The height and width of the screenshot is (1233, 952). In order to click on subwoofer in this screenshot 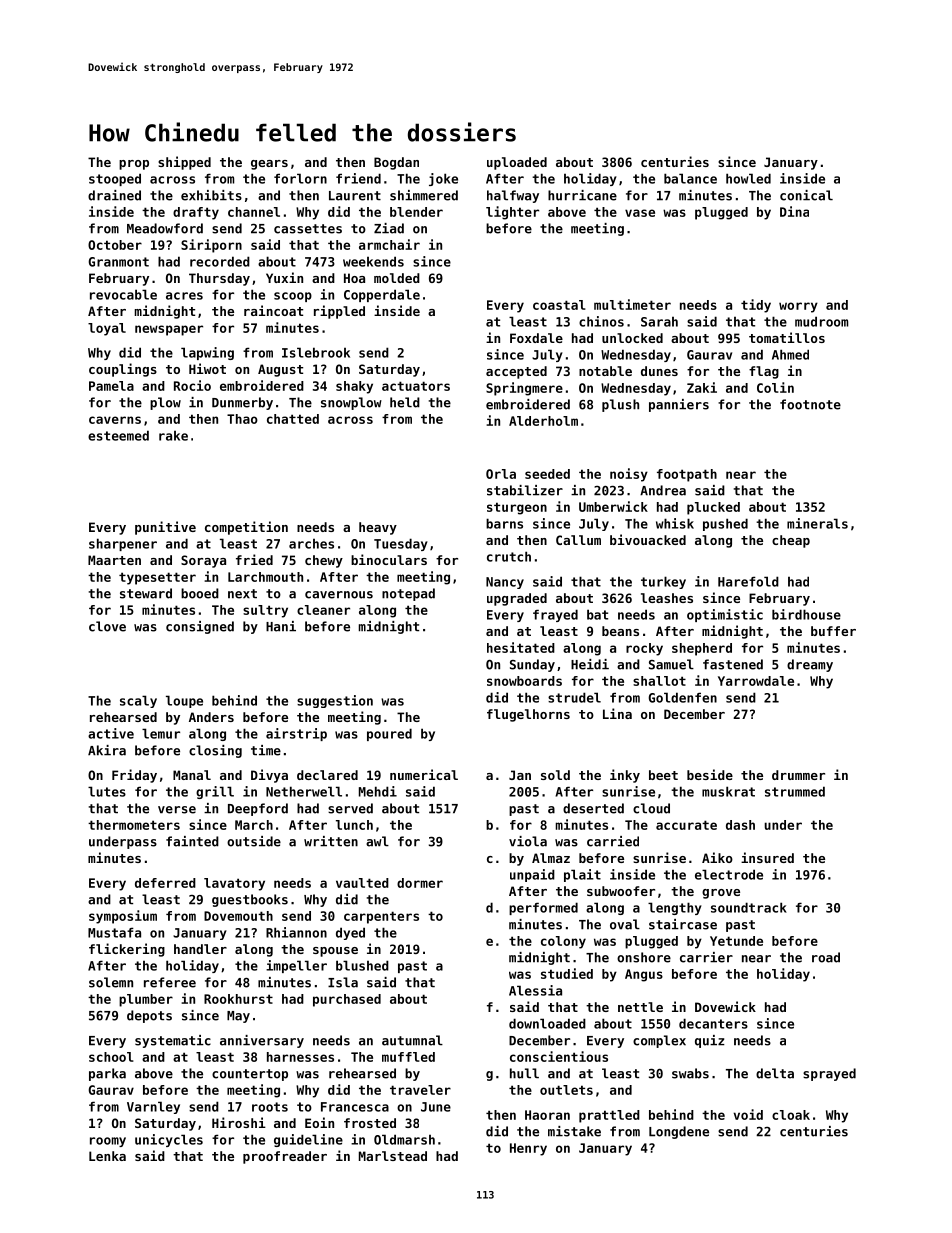, I will do `click(621, 891)`.
